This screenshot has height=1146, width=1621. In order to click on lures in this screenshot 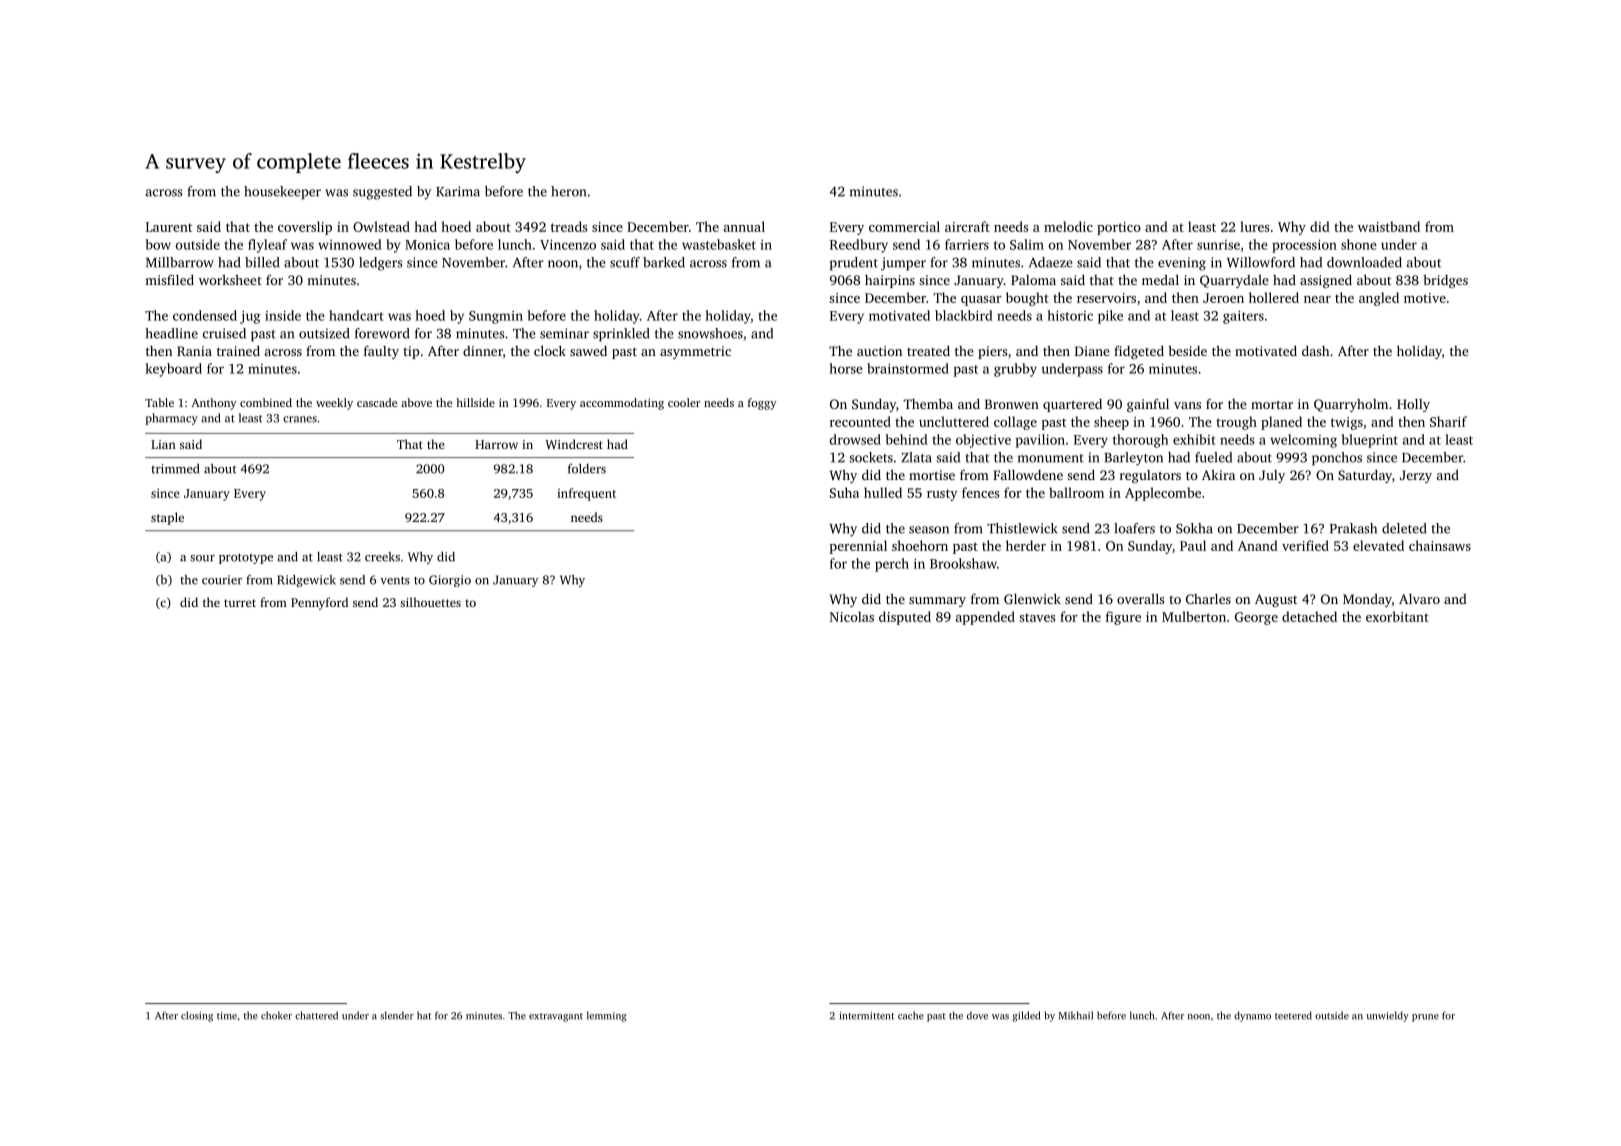, I will do `click(1255, 226)`.
